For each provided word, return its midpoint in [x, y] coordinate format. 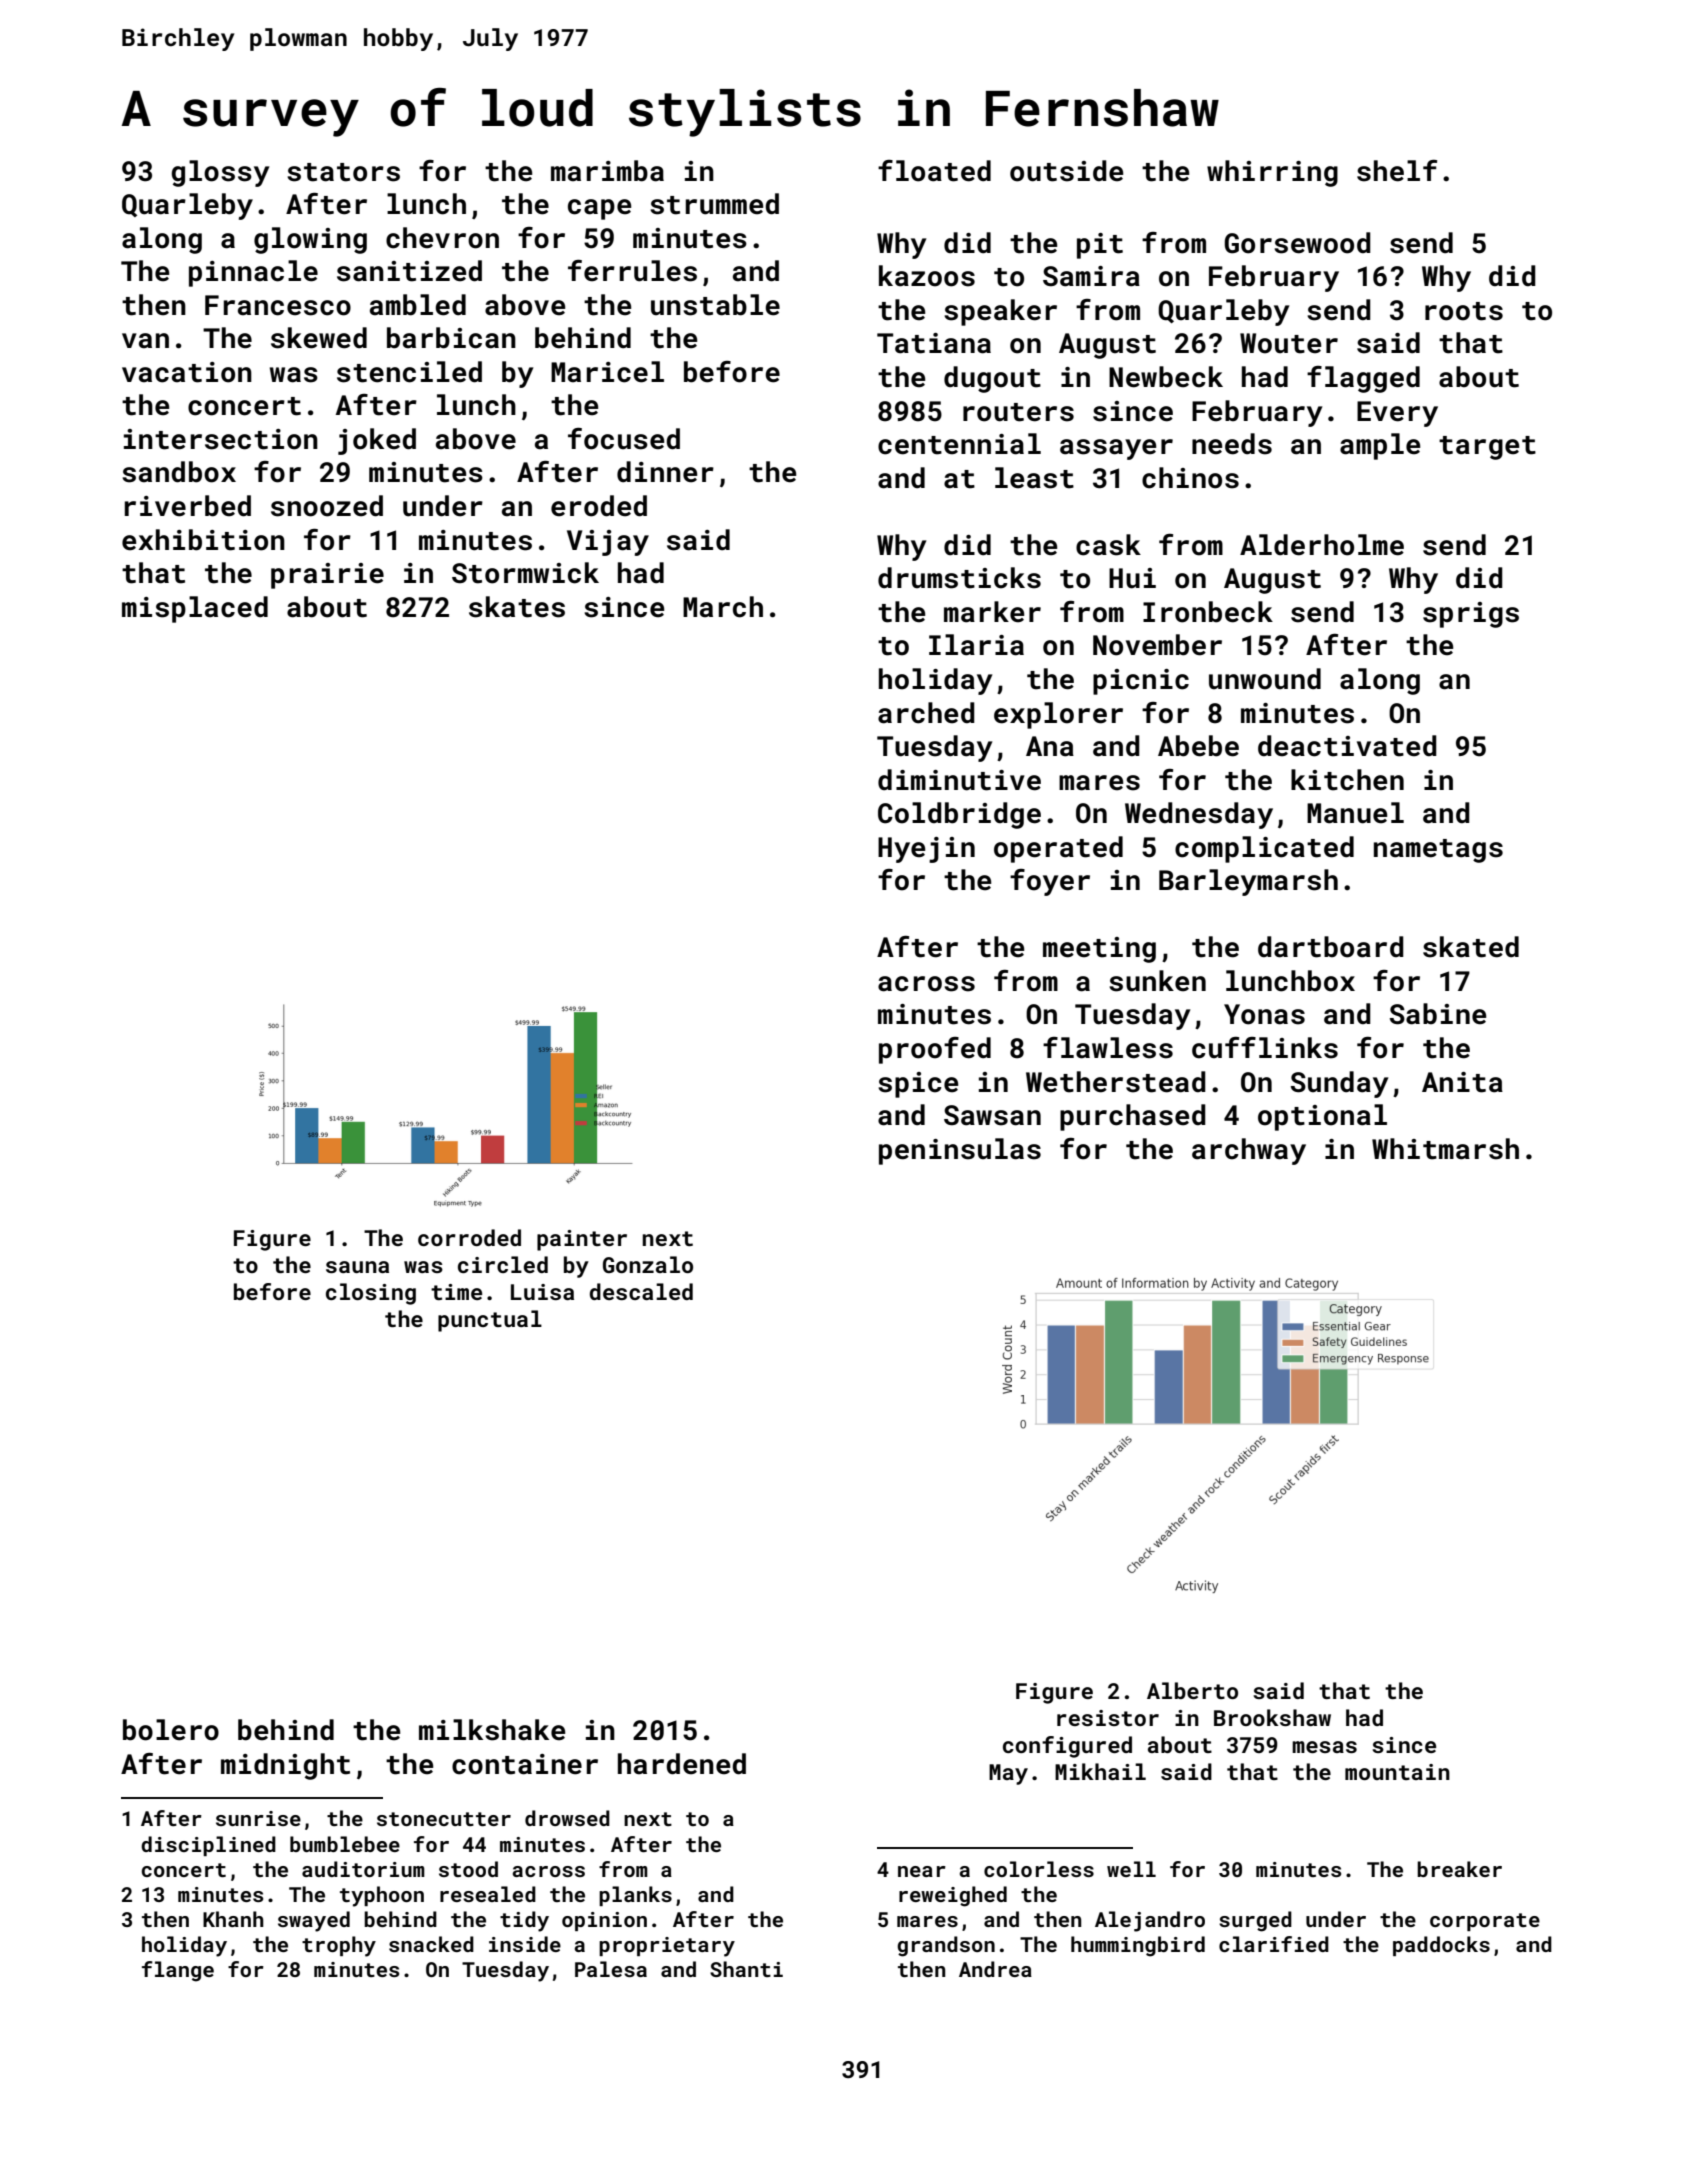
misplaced [195, 609]
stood [468, 1869]
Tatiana [934, 343]
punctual [490, 1321]
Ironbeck [1208, 612]
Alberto [1192, 1690]
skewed [319, 338]
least [1034, 478]
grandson [946, 1946]
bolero [171, 1730]
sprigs [1471, 615]
